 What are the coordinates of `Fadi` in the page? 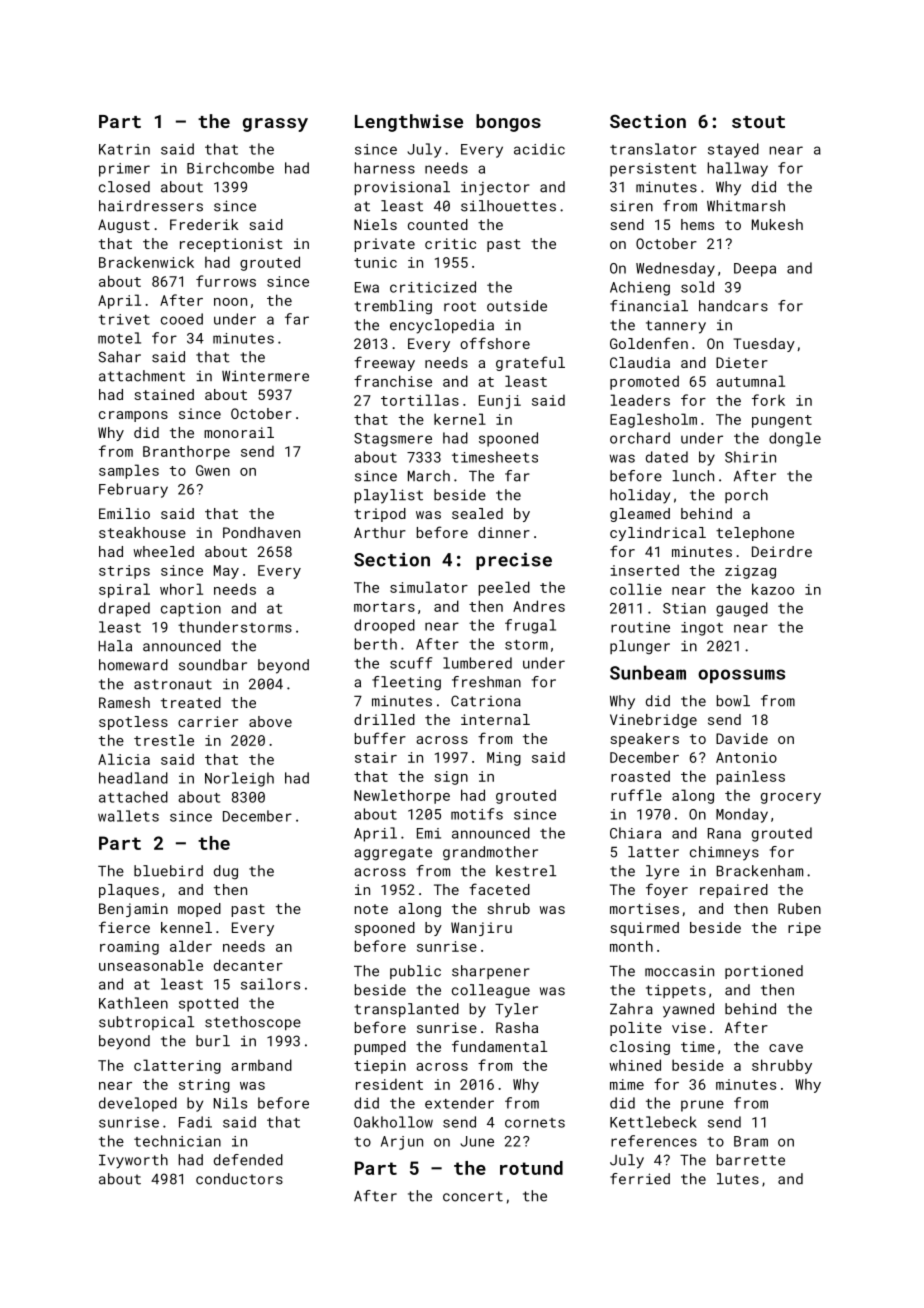 It's located at (195, 1122).
